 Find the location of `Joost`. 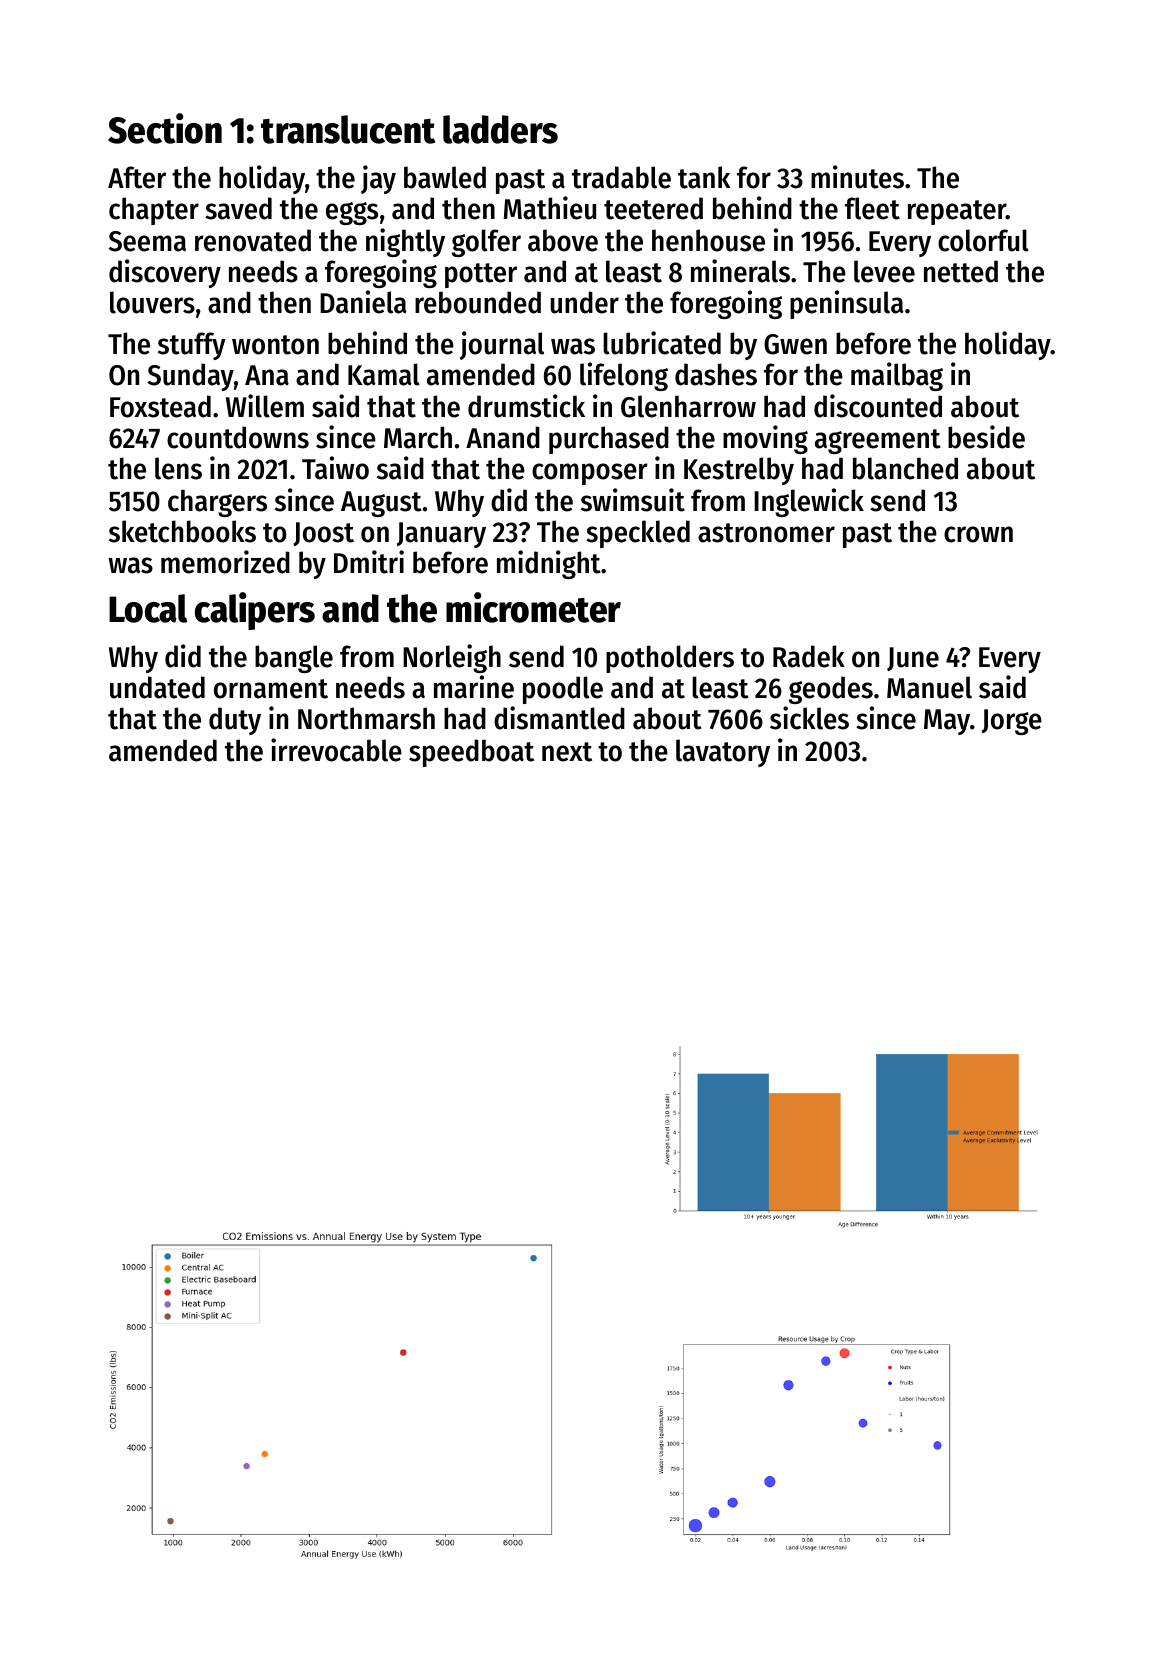

Joost is located at coordinates (323, 534).
